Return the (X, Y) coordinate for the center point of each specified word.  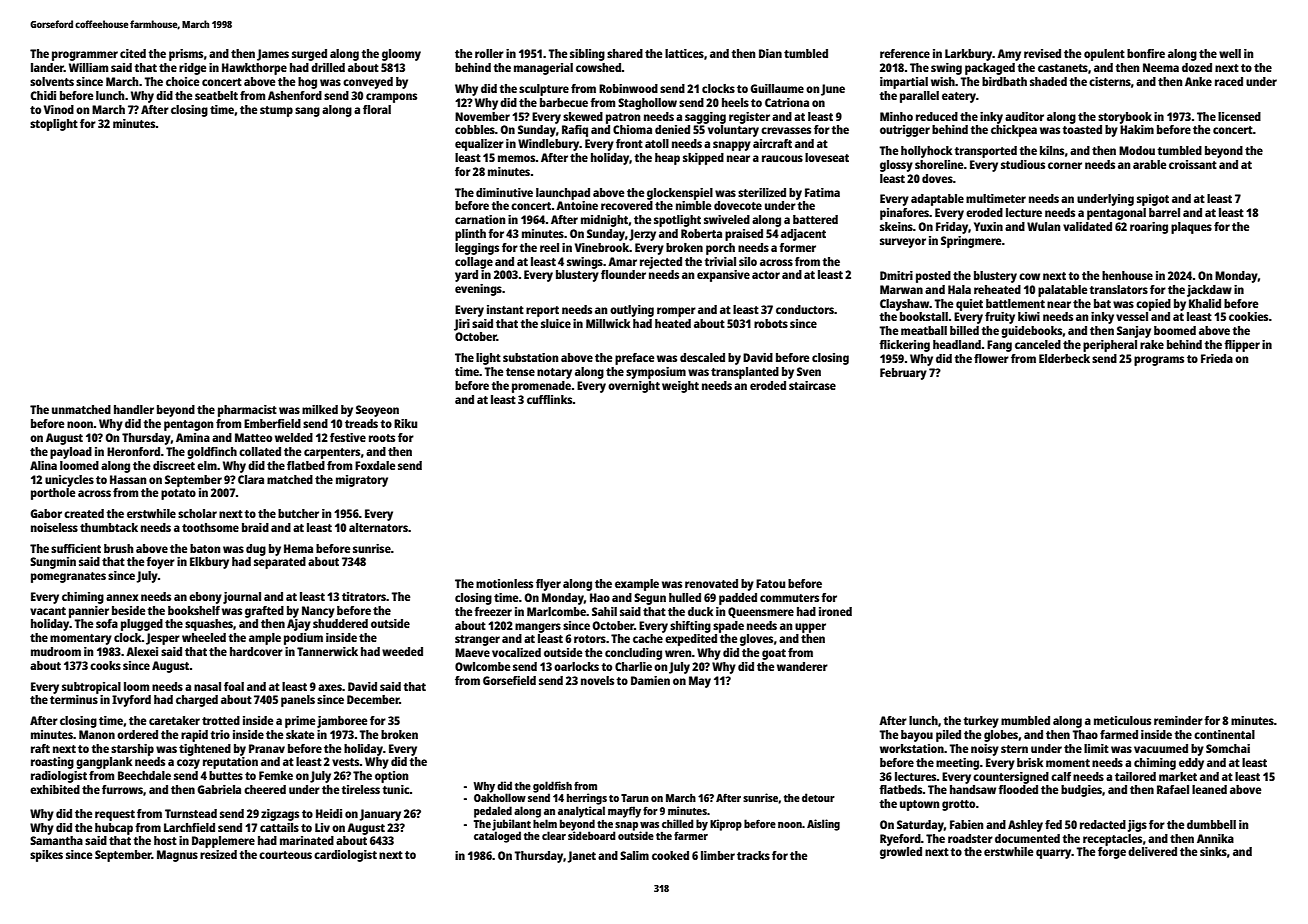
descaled (702, 357)
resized (218, 854)
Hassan (128, 479)
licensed (1239, 116)
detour (818, 797)
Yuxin (988, 226)
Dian (770, 53)
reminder (1178, 720)
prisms (186, 55)
